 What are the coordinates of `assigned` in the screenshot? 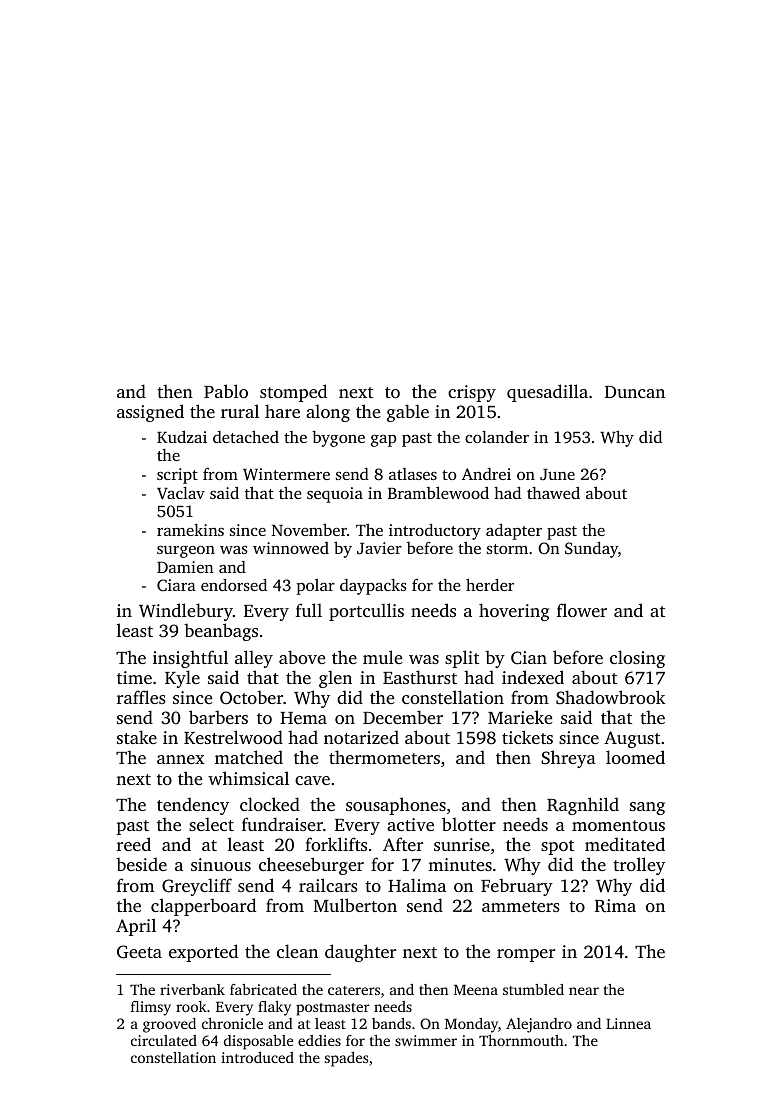 It's located at (150, 413).
